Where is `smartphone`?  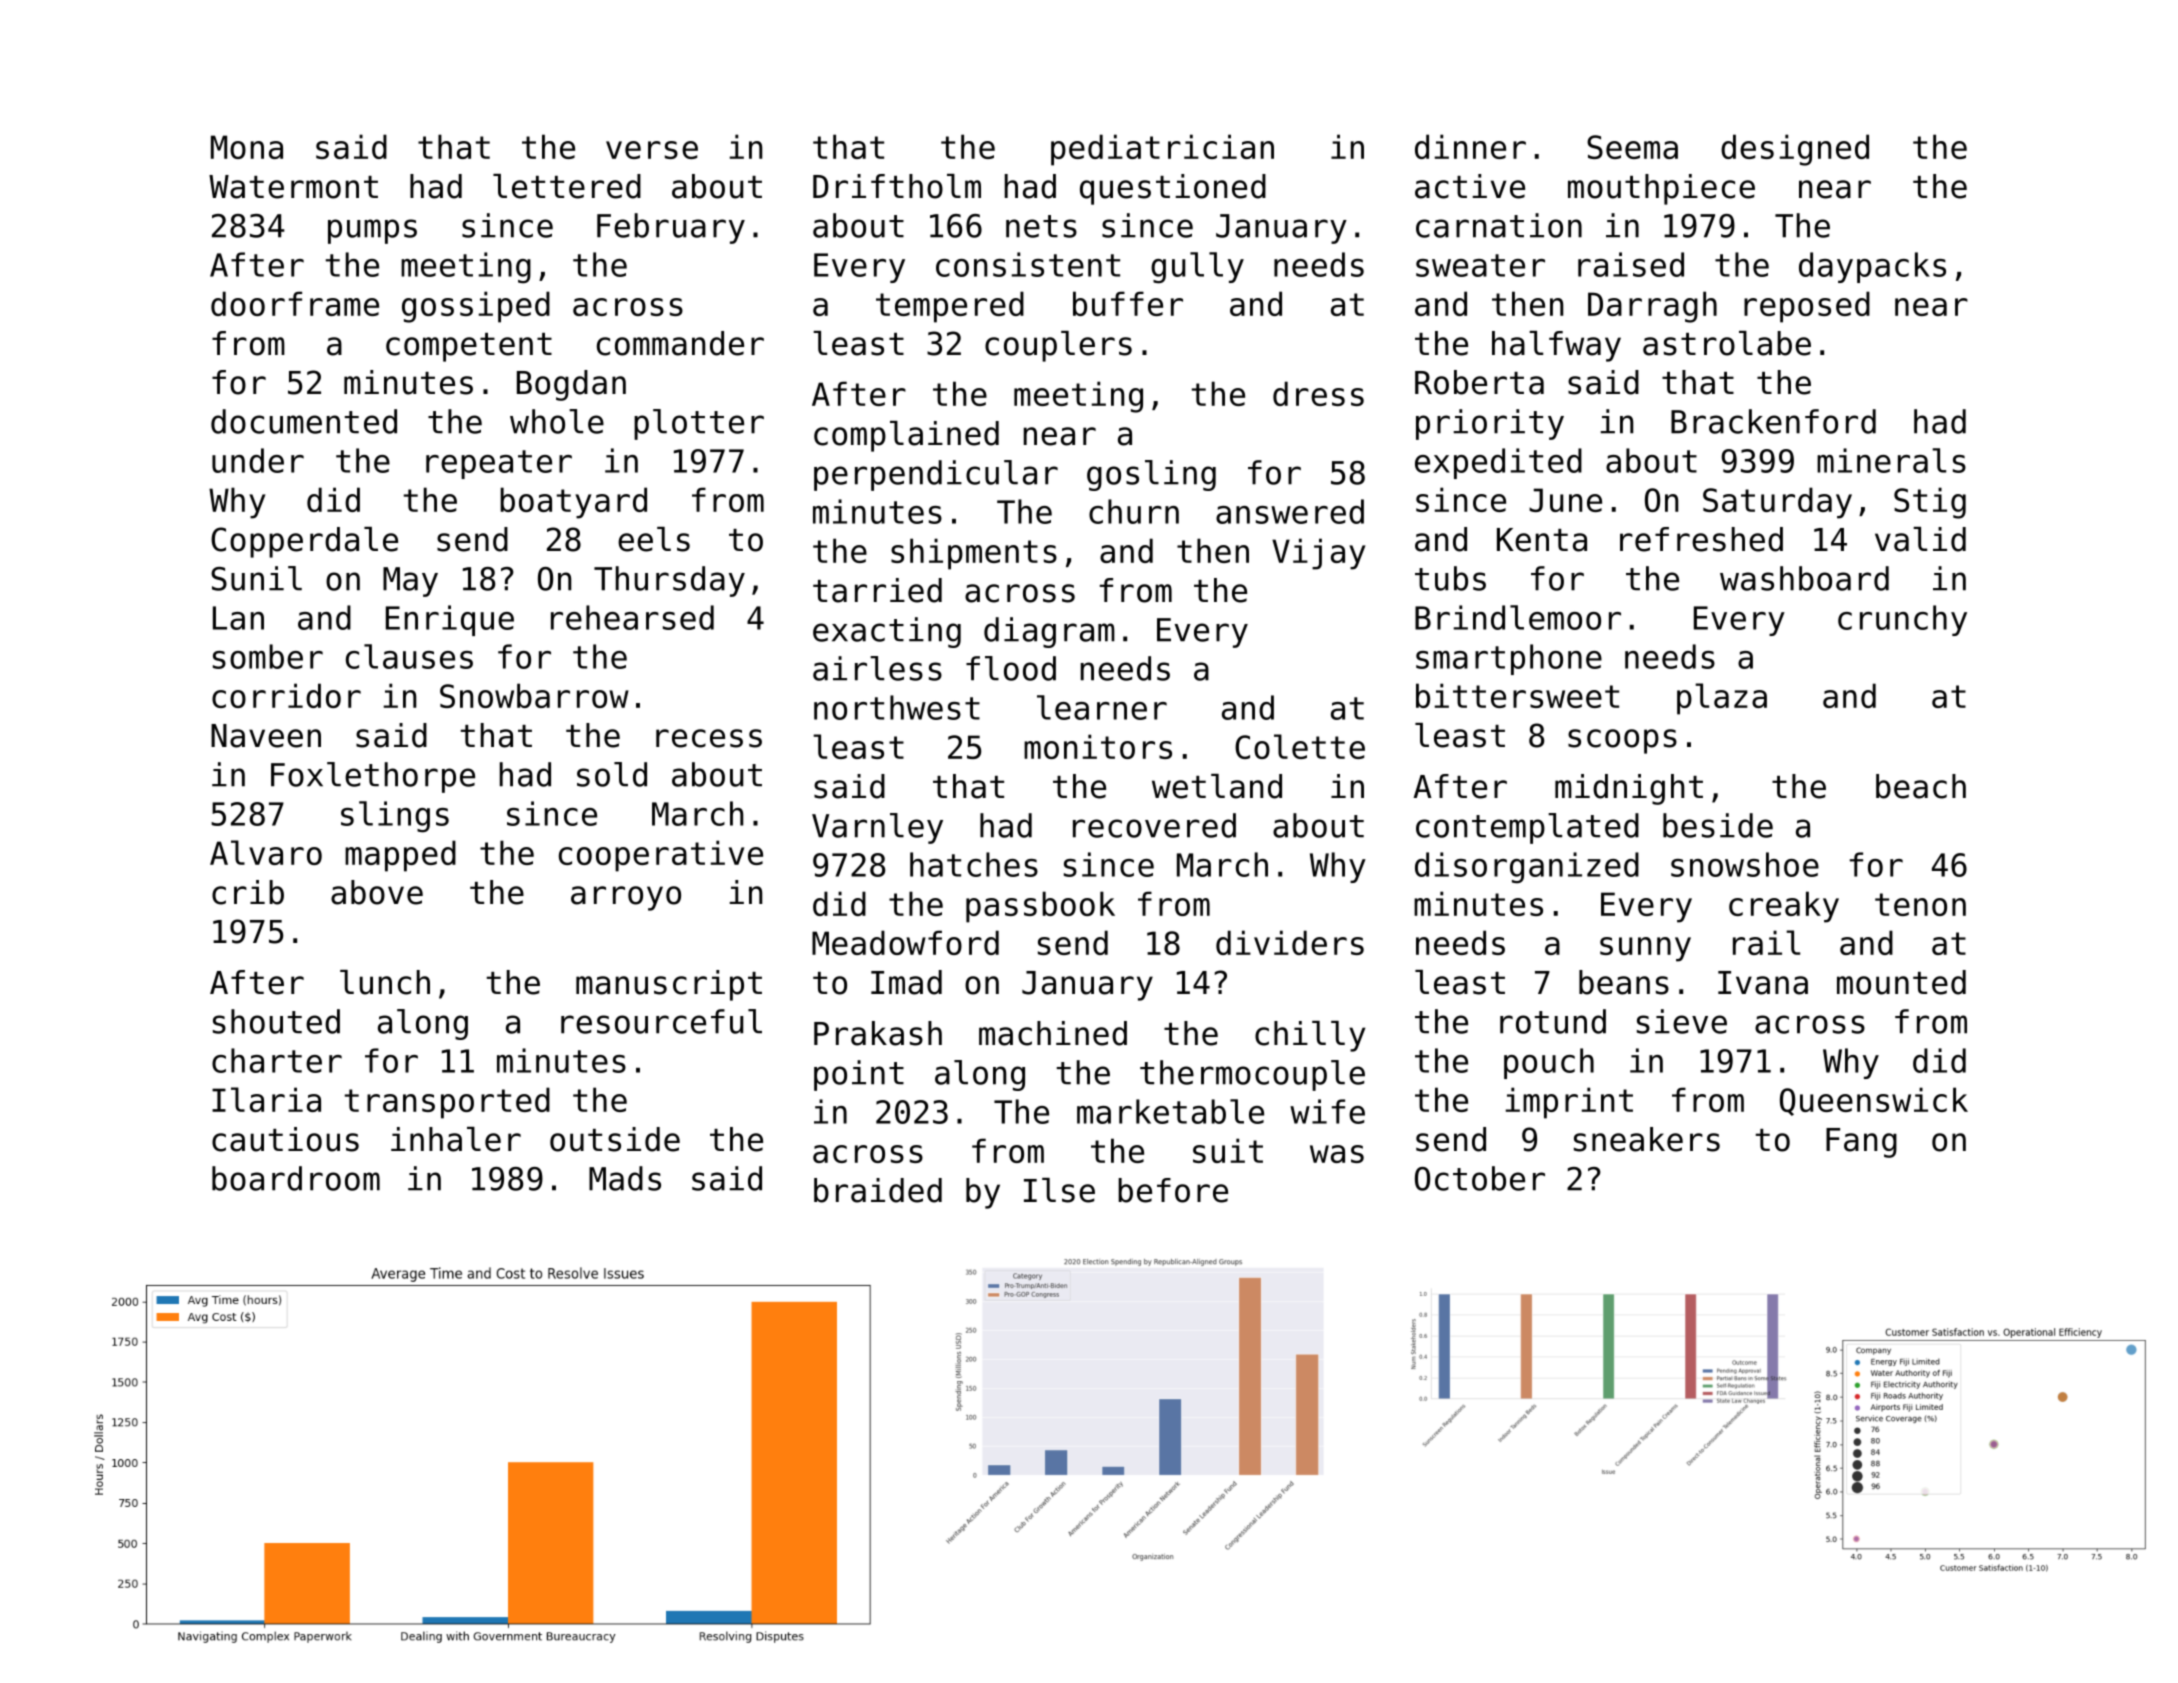 smartphone is located at coordinates (1509, 659).
